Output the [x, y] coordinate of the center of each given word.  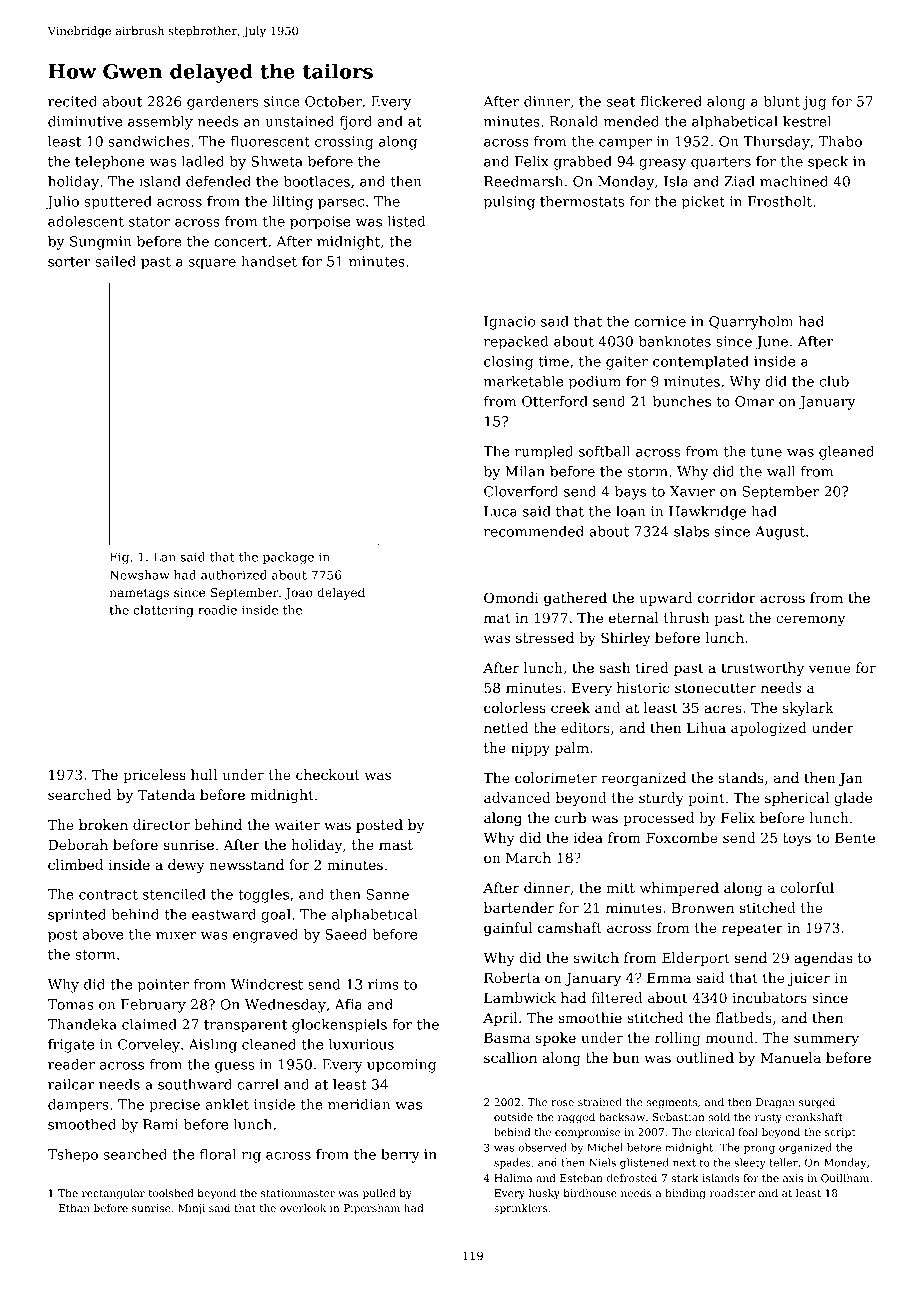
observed [542, 1147]
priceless [154, 776]
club [834, 381]
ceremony [810, 620]
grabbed [583, 163]
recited [72, 101]
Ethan [74, 1208]
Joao [299, 594]
